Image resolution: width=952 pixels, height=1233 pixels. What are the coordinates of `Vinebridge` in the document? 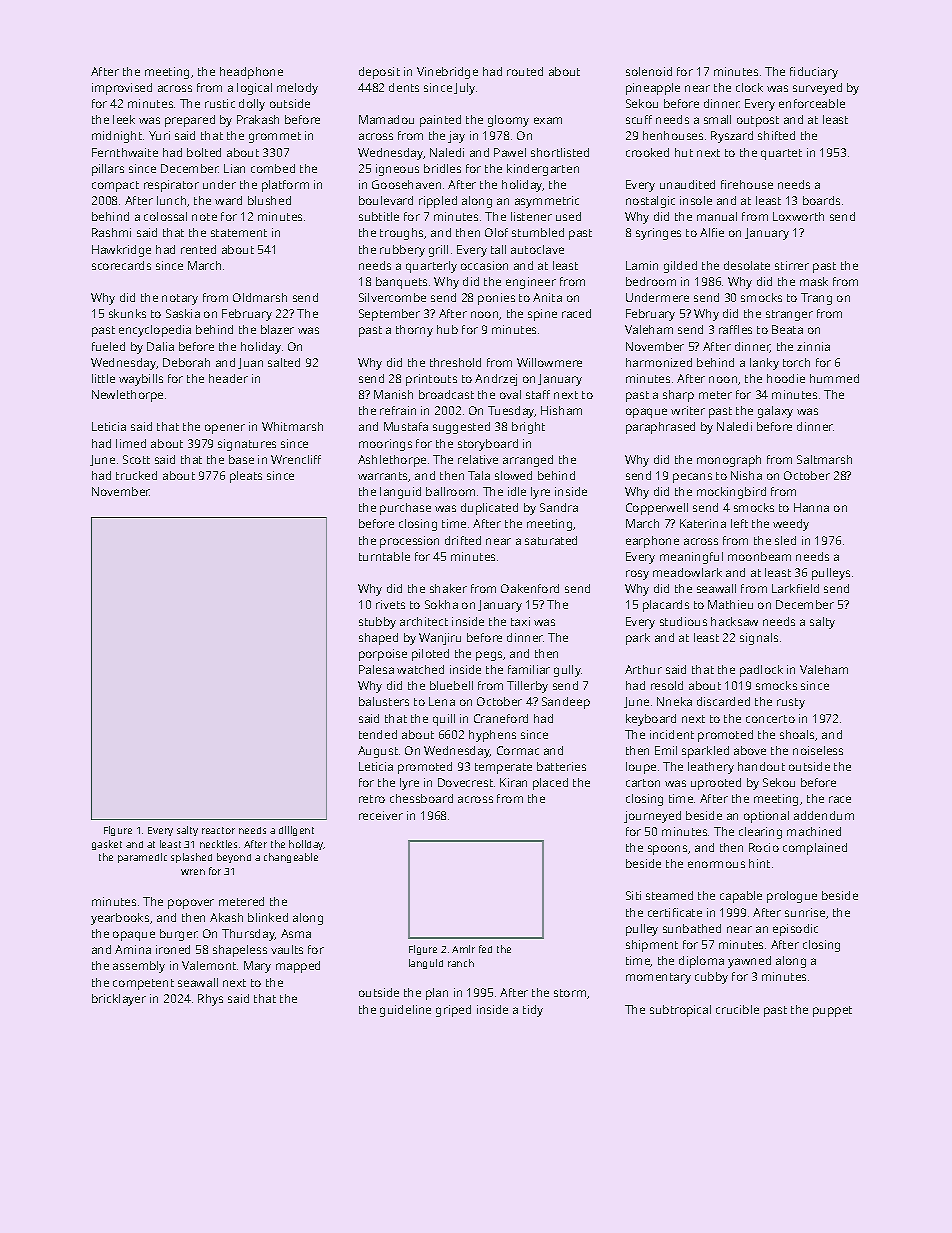 It's located at (447, 73).
